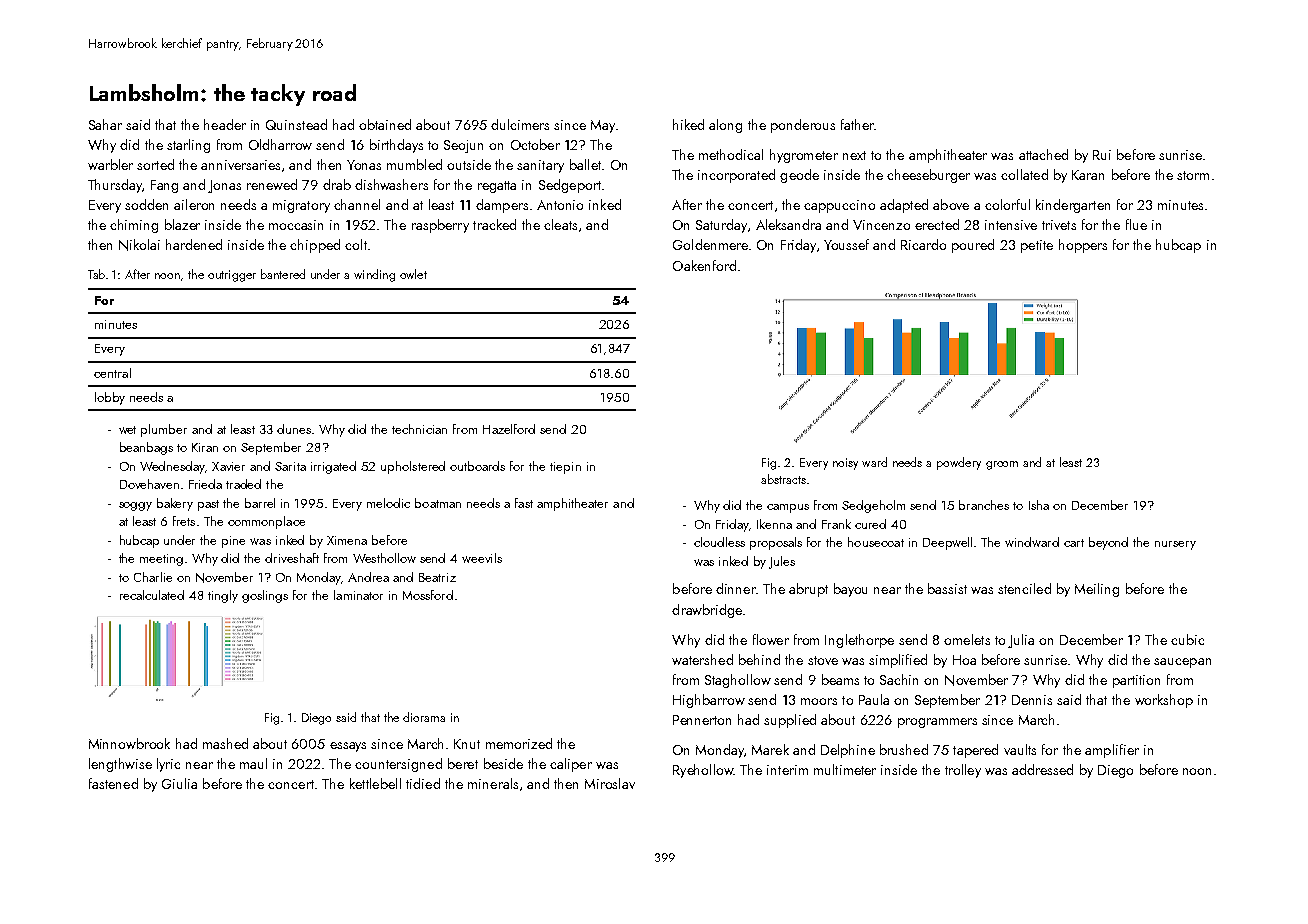 The image size is (1308, 924). I want to click on minerals, so click(493, 783).
